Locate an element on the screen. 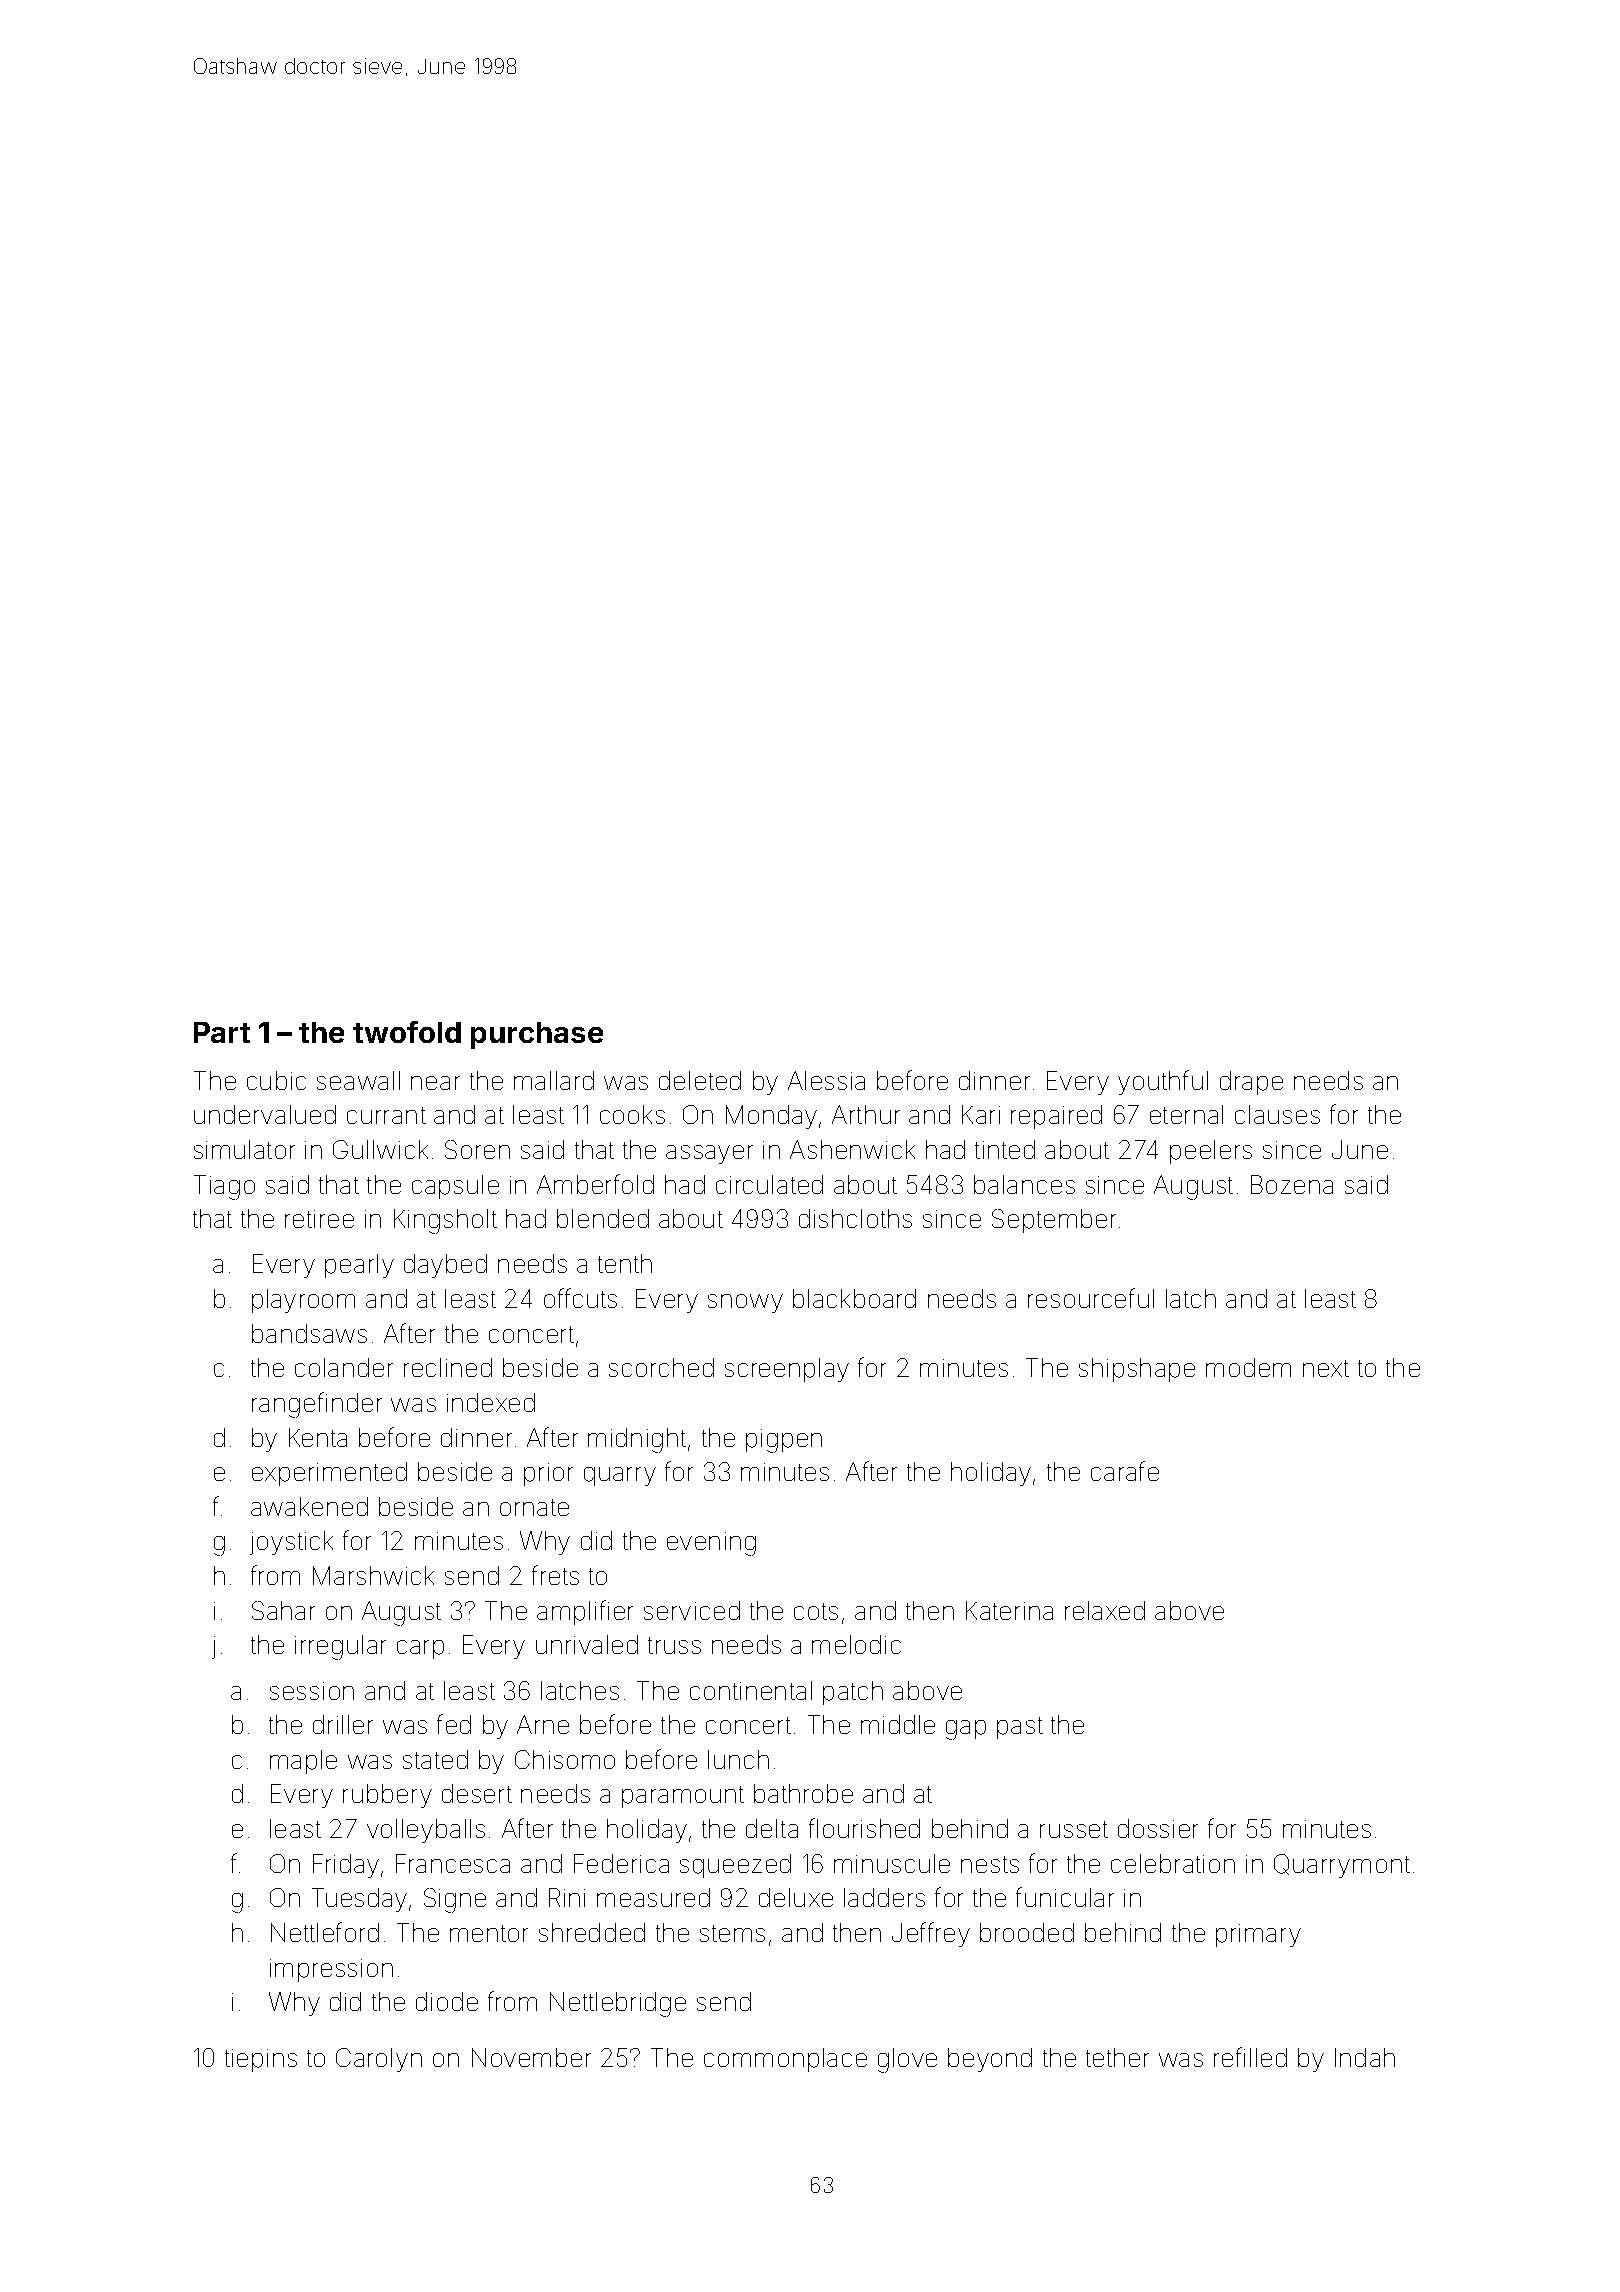 Image resolution: width=1620 pixels, height=2292 pixels. playroom is located at coordinates (303, 1301).
